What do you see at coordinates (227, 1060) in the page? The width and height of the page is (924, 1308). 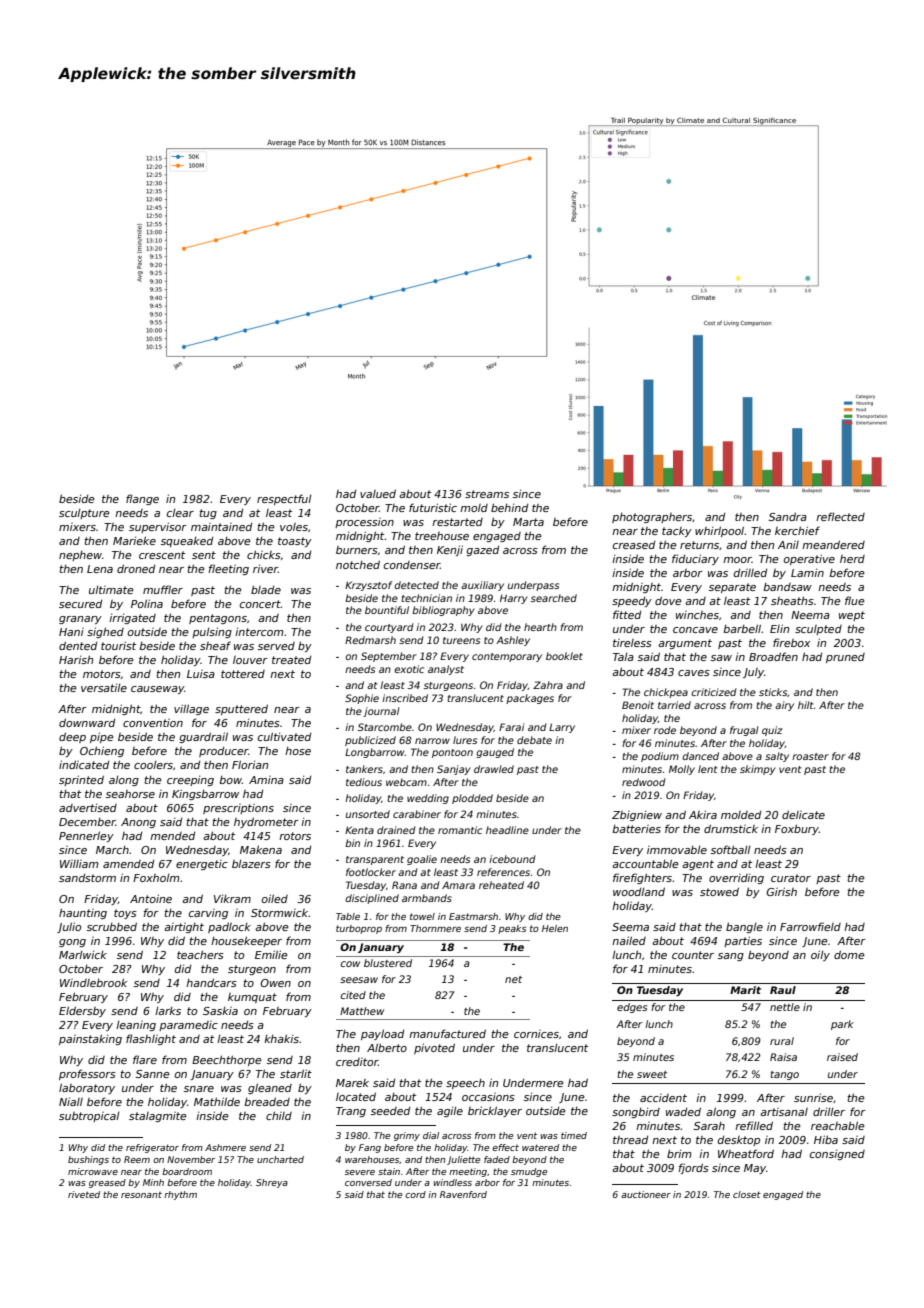 I see `Beechthorpe` at bounding box center [227, 1060].
